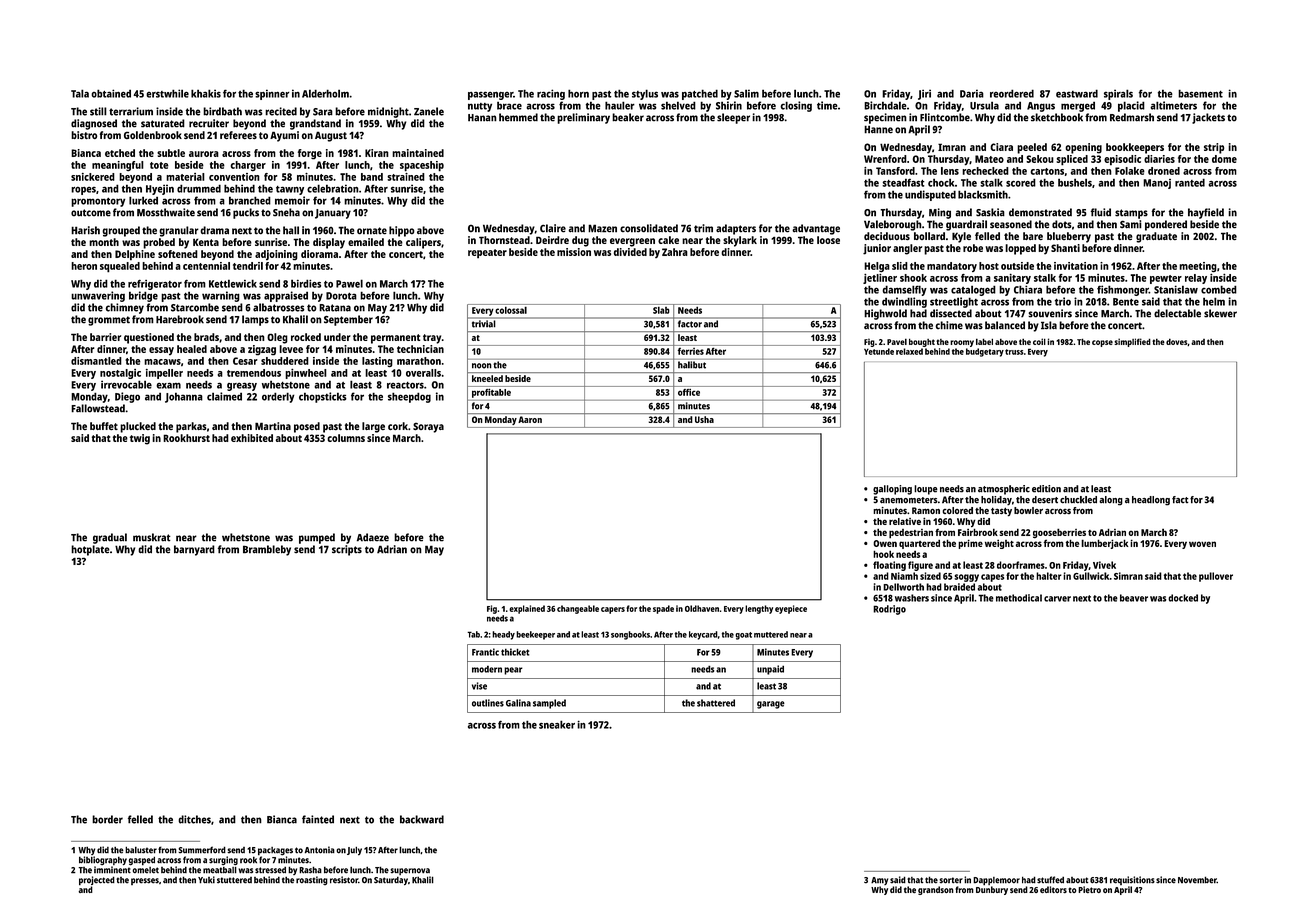 Image resolution: width=1308 pixels, height=924 pixels. Describe the element at coordinates (613, 610) in the page. I see `capers` at that location.
